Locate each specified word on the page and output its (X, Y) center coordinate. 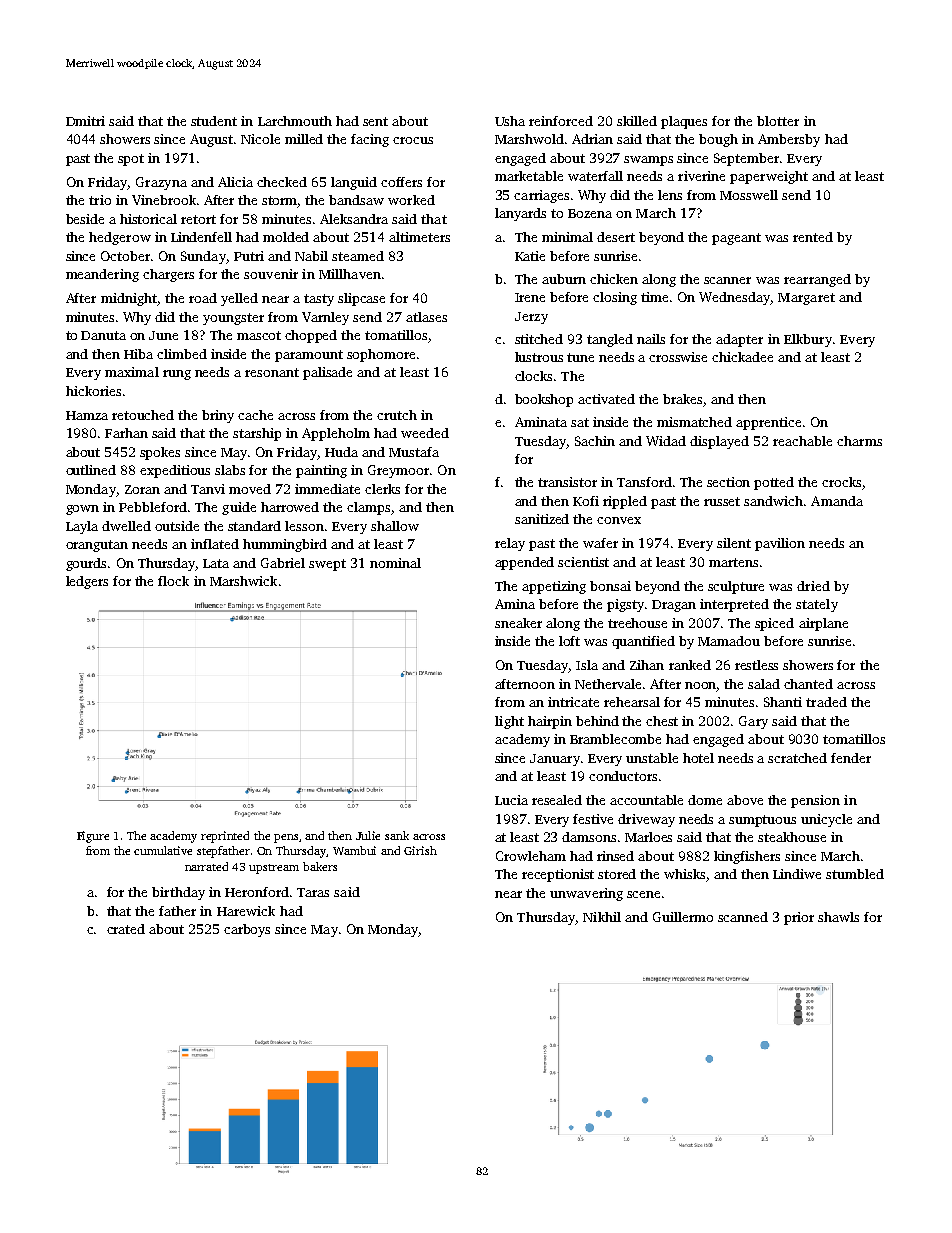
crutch (397, 415)
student (214, 121)
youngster (233, 319)
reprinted (225, 837)
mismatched (694, 422)
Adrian (592, 139)
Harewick (246, 911)
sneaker (518, 623)
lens (670, 195)
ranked (690, 665)
